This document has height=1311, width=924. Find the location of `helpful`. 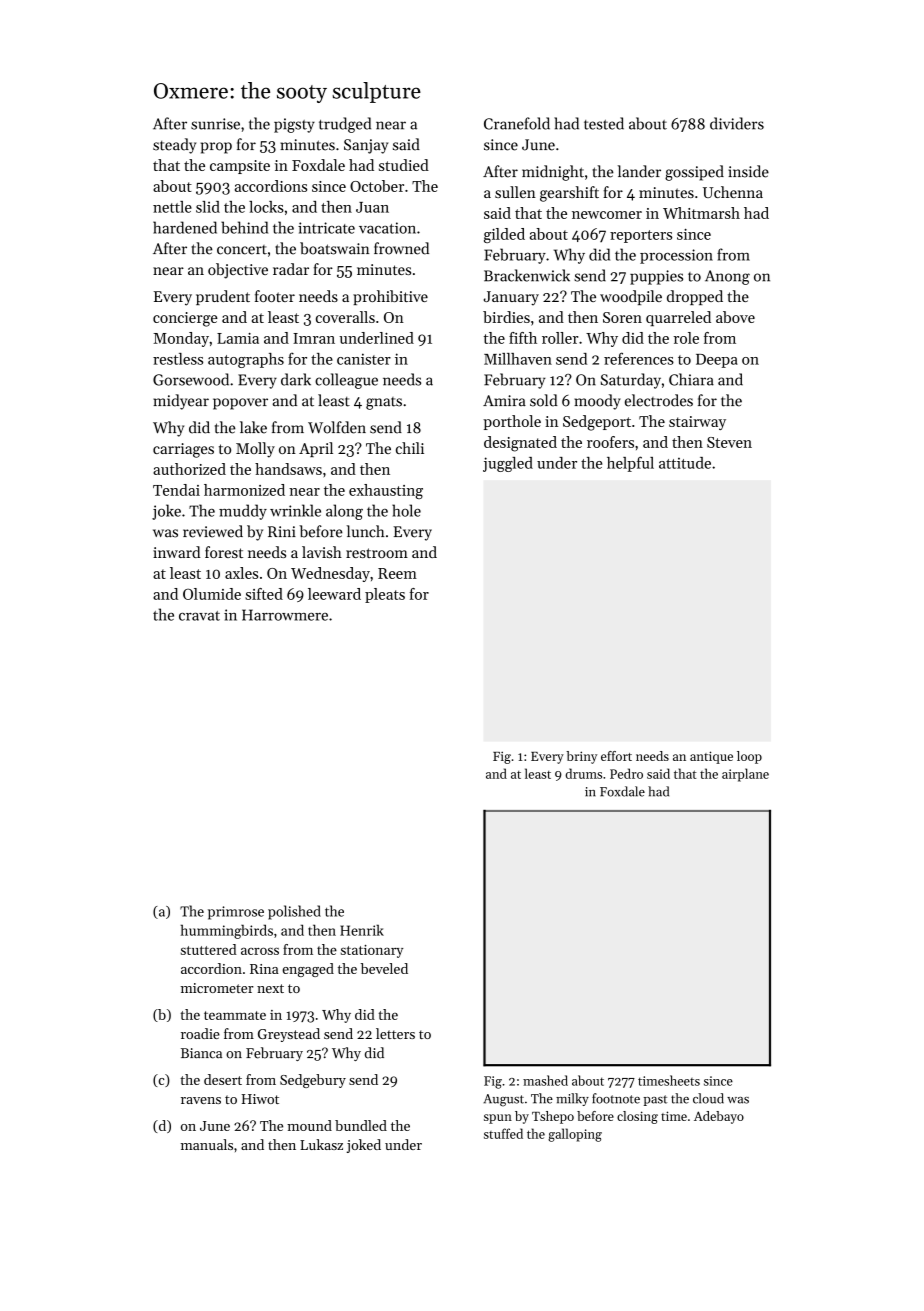

helpful is located at coordinates (630, 464).
